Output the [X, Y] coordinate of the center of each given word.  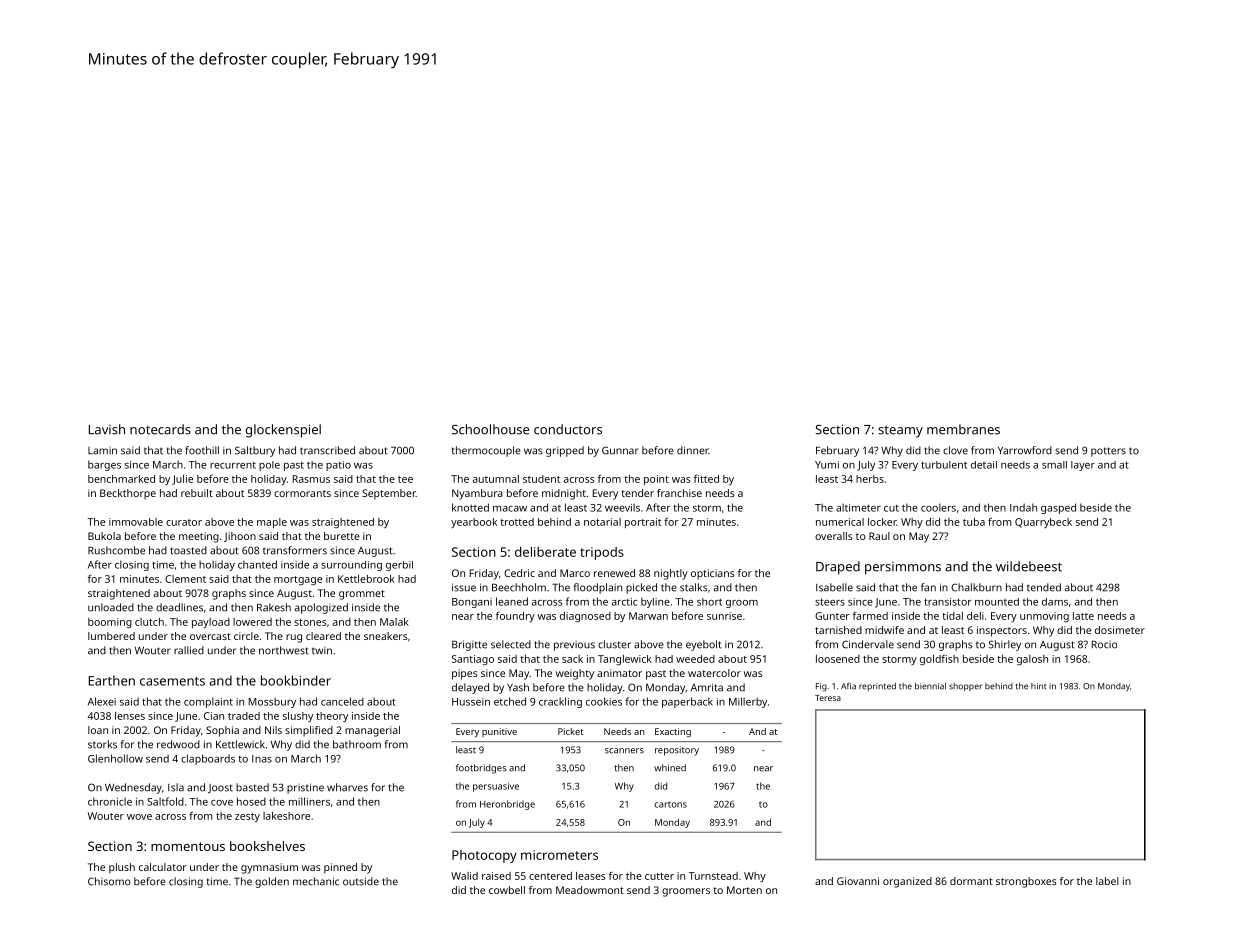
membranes [963, 429]
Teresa [828, 698]
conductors [568, 429]
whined [670, 768]
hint [1038, 686]
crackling [560, 702]
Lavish [107, 429]
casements [172, 681]
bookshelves [267, 846]
